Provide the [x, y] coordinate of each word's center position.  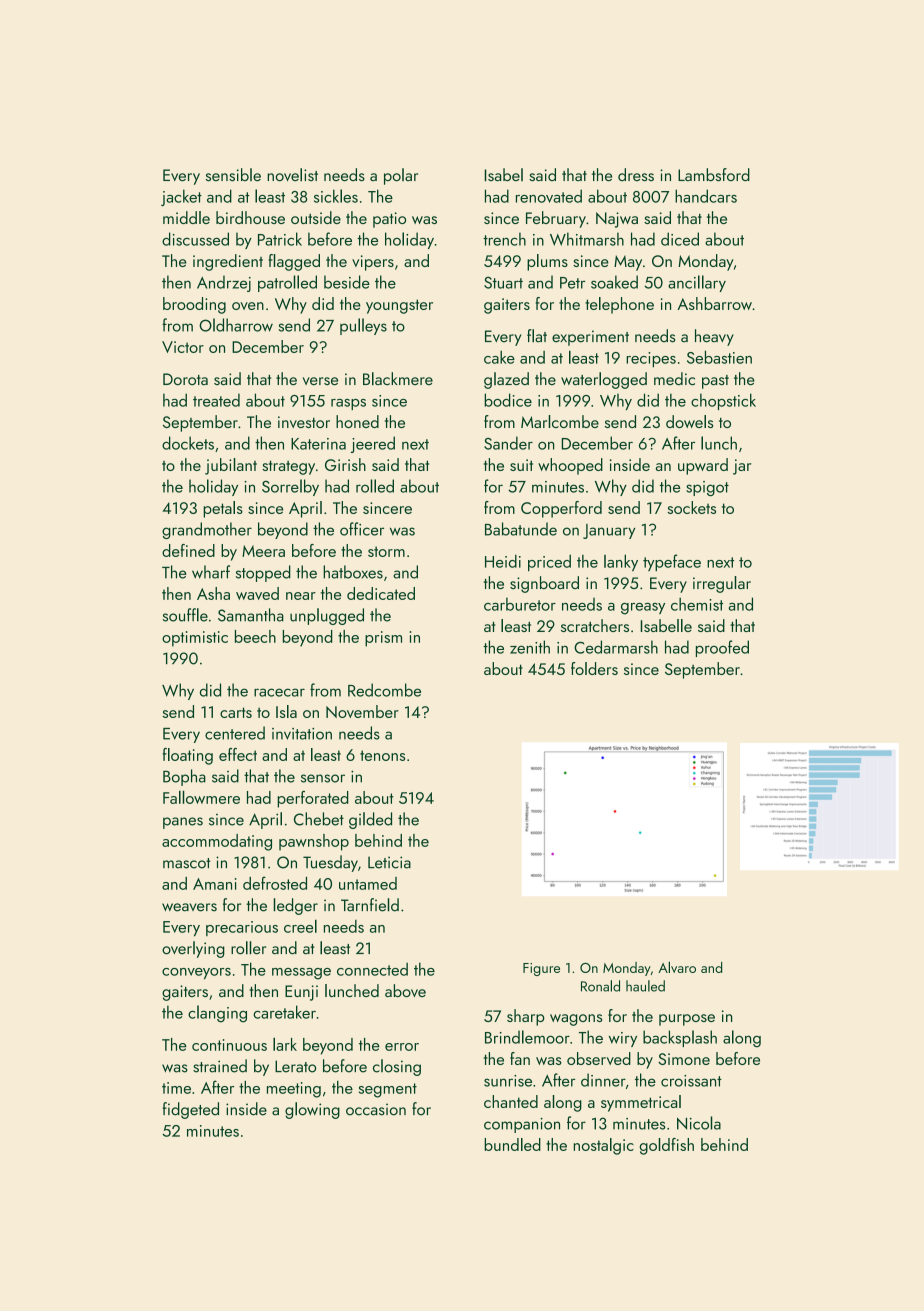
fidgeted [190, 1110]
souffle [185, 615]
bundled [512, 1144]
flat [537, 336]
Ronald [600, 986]
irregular [722, 584]
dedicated [381, 593]
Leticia [389, 862]
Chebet [319, 819]
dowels [689, 421]
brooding [194, 305]
